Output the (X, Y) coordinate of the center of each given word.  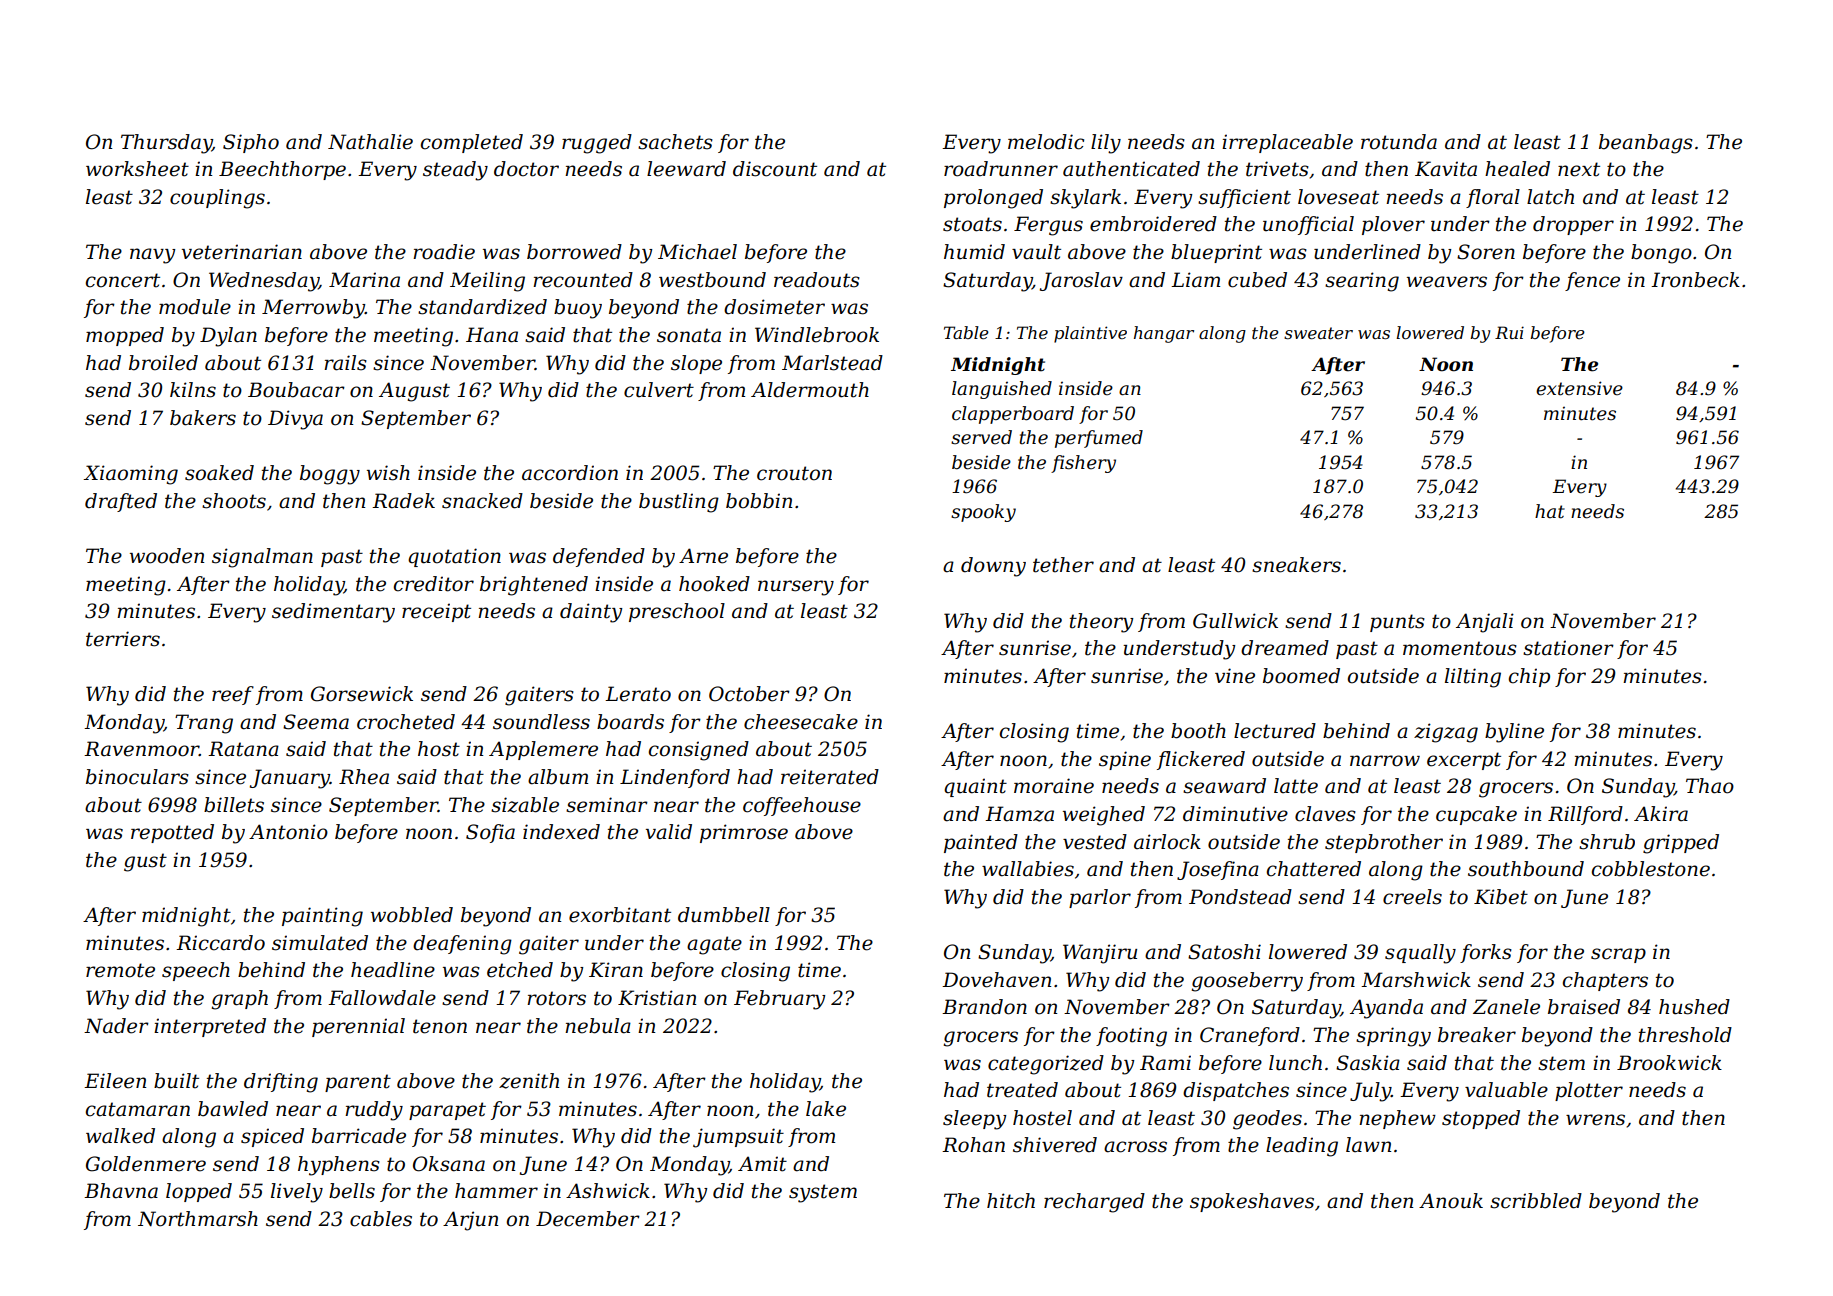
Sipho (251, 143)
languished (1002, 390)
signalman (262, 558)
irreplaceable (1287, 143)
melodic (1046, 142)
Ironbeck (1695, 280)
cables (381, 1219)
